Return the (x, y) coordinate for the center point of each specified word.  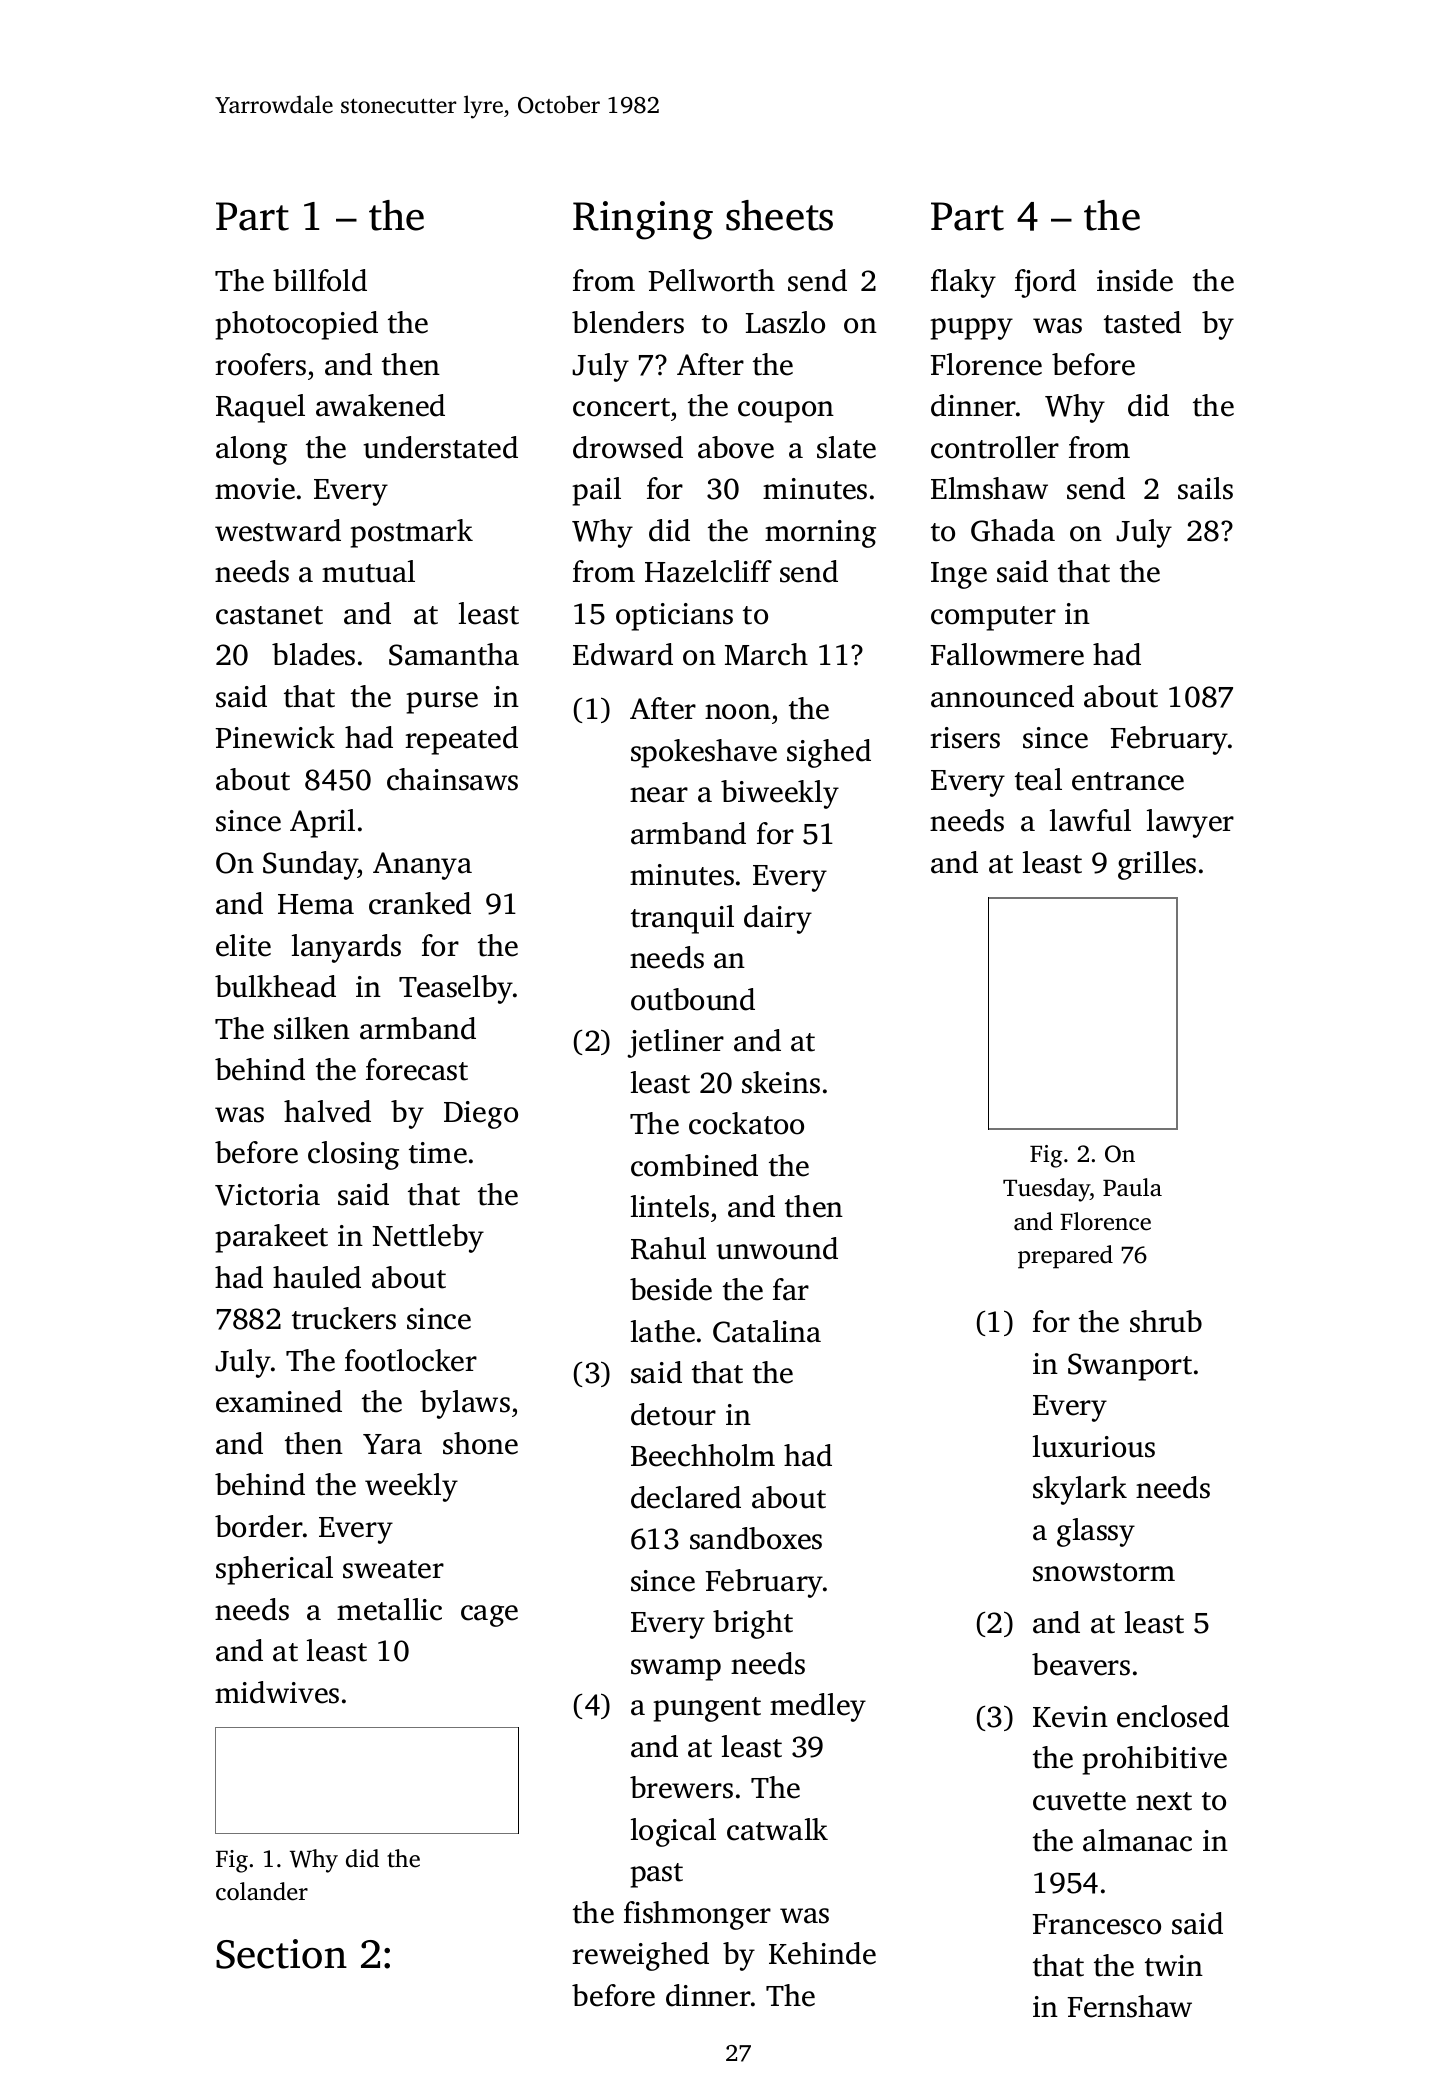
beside (671, 1289)
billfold (320, 280)
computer (993, 618)
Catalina (767, 1331)
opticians (674, 617)
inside (1135, 280)
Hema (316, 904)
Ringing (643, 220)
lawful (1090, 820)
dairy (778, 919)
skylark (1080, 1490)
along (251, 450)
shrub (1166, 1321)
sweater (393, 1569)
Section (281, 1954)
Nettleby (428, 1238)
